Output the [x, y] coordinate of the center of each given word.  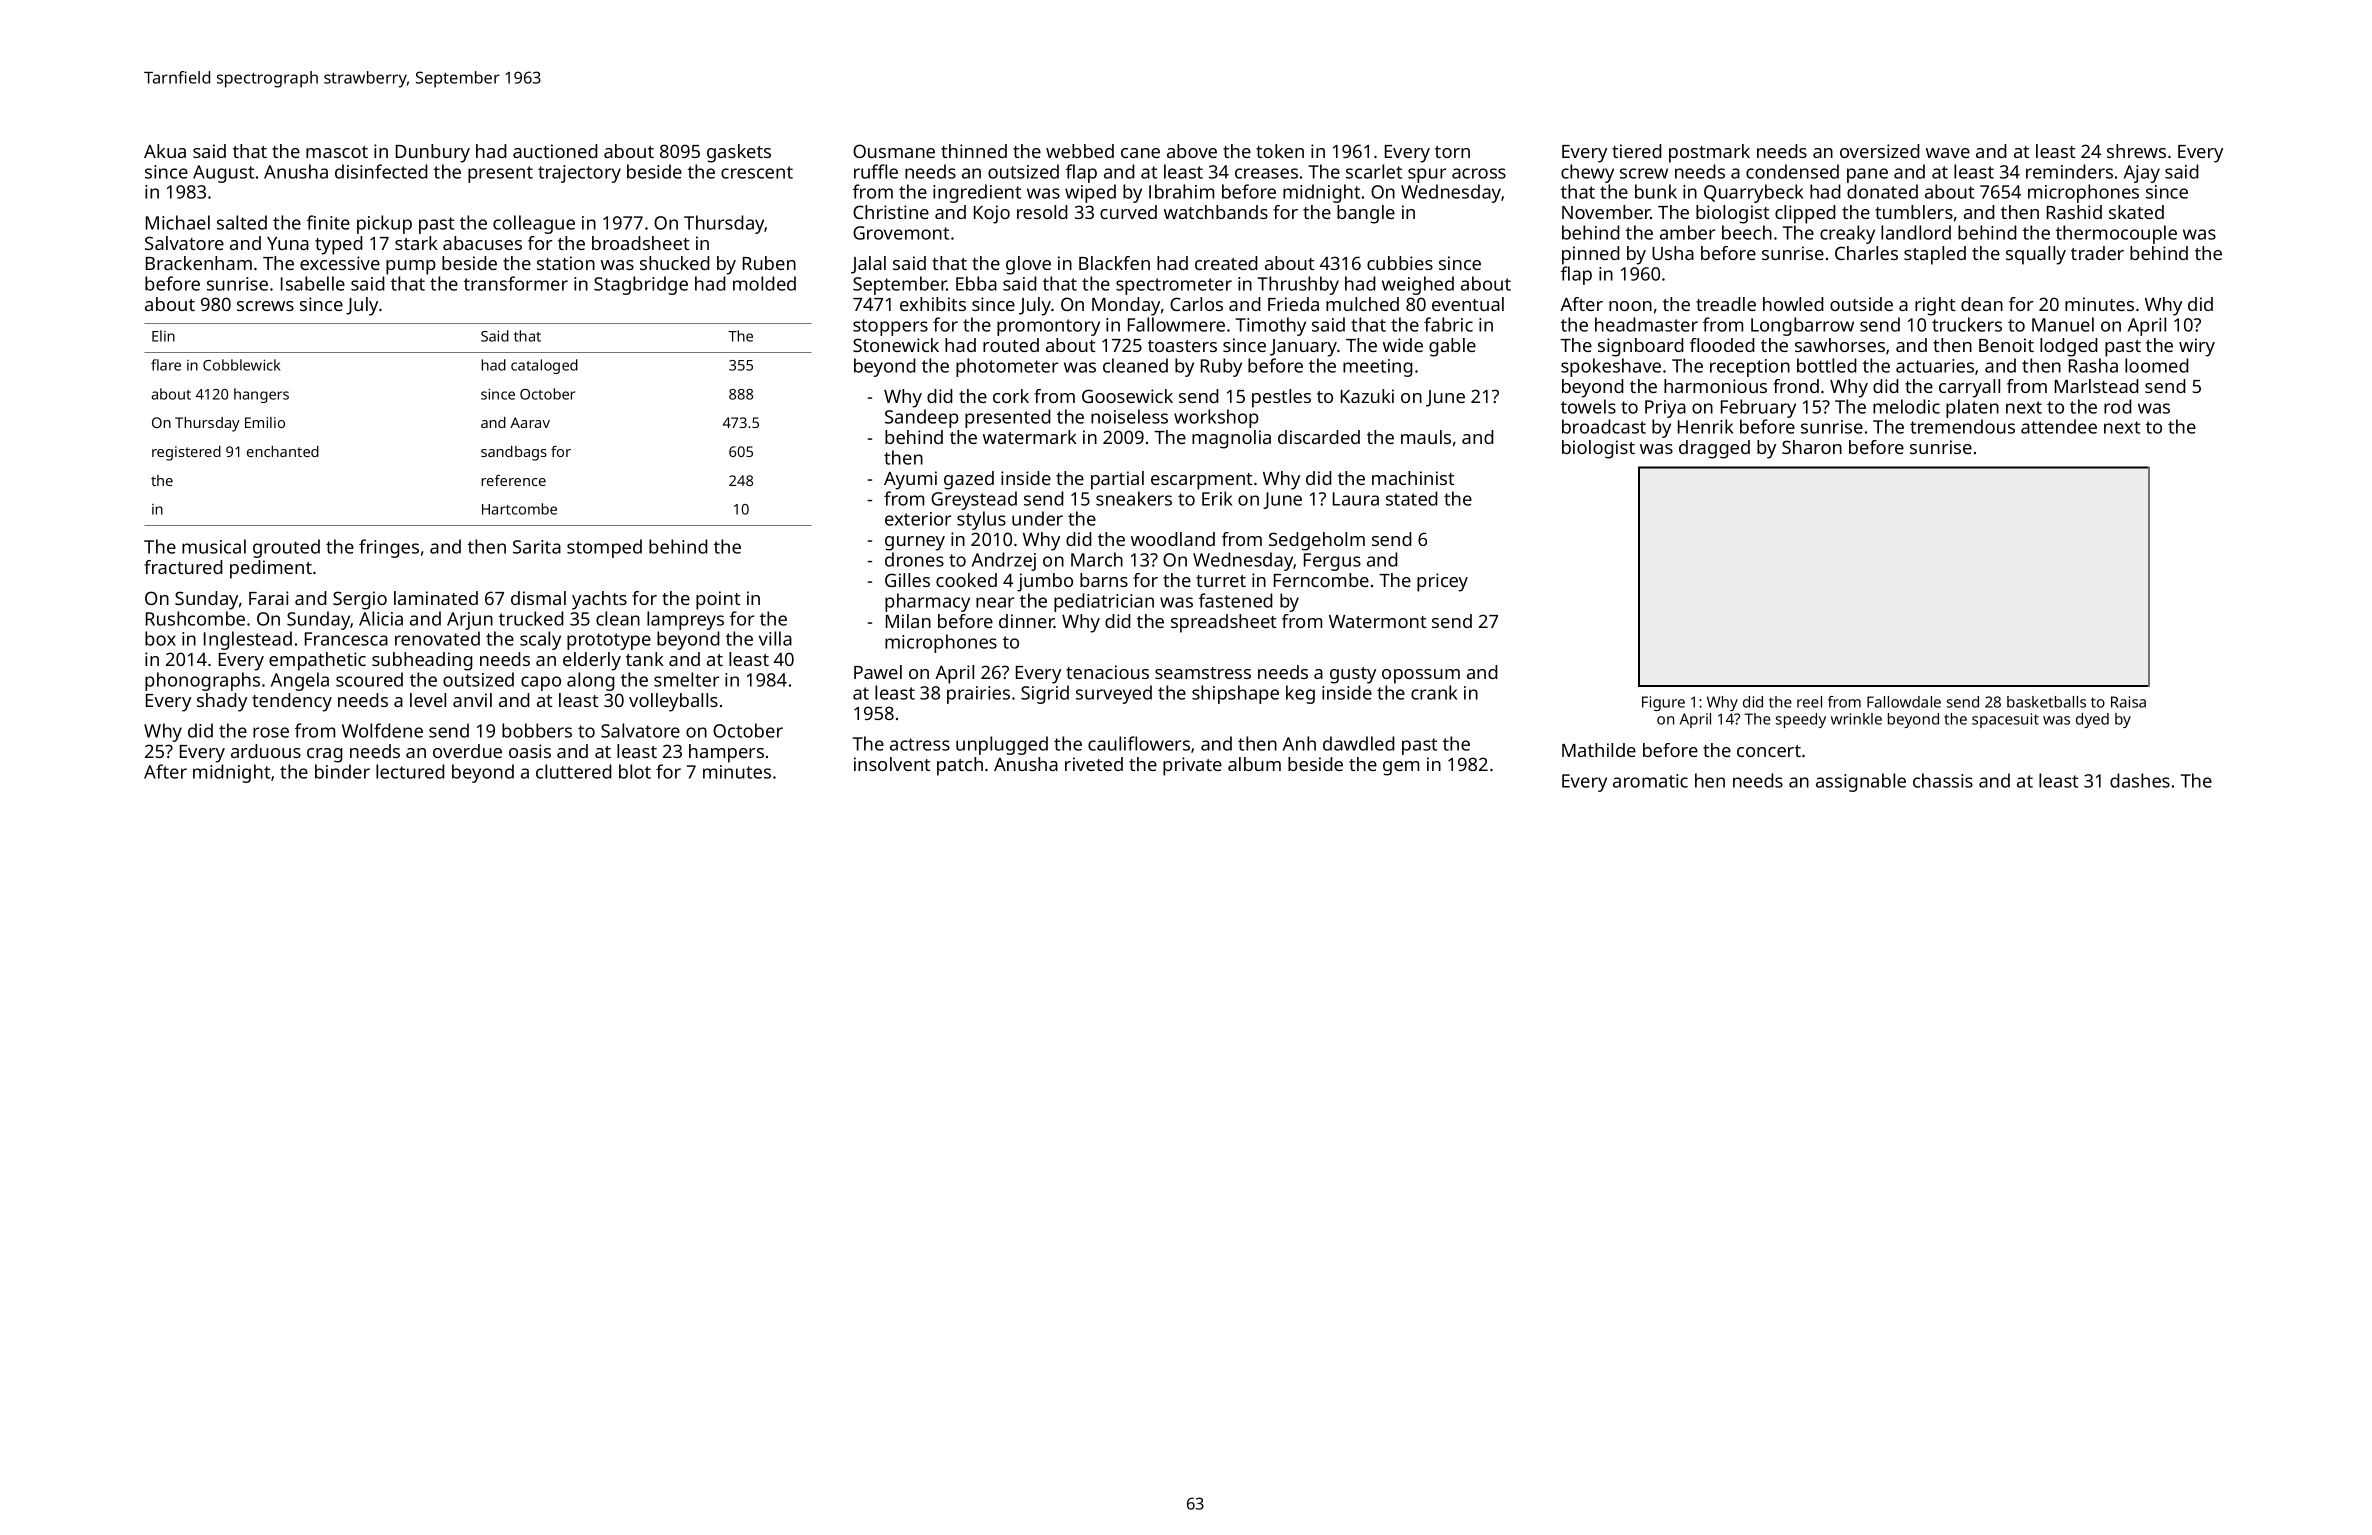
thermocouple [2116, 234]
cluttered [574, 771]
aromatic [1650, 781]
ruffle [876, 171]
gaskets [739, 153]
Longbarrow [1802, 326]
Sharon [1812, 447]
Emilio [265, 422]
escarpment [1201, 481]
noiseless [1129, 416]
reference [513, 480]
